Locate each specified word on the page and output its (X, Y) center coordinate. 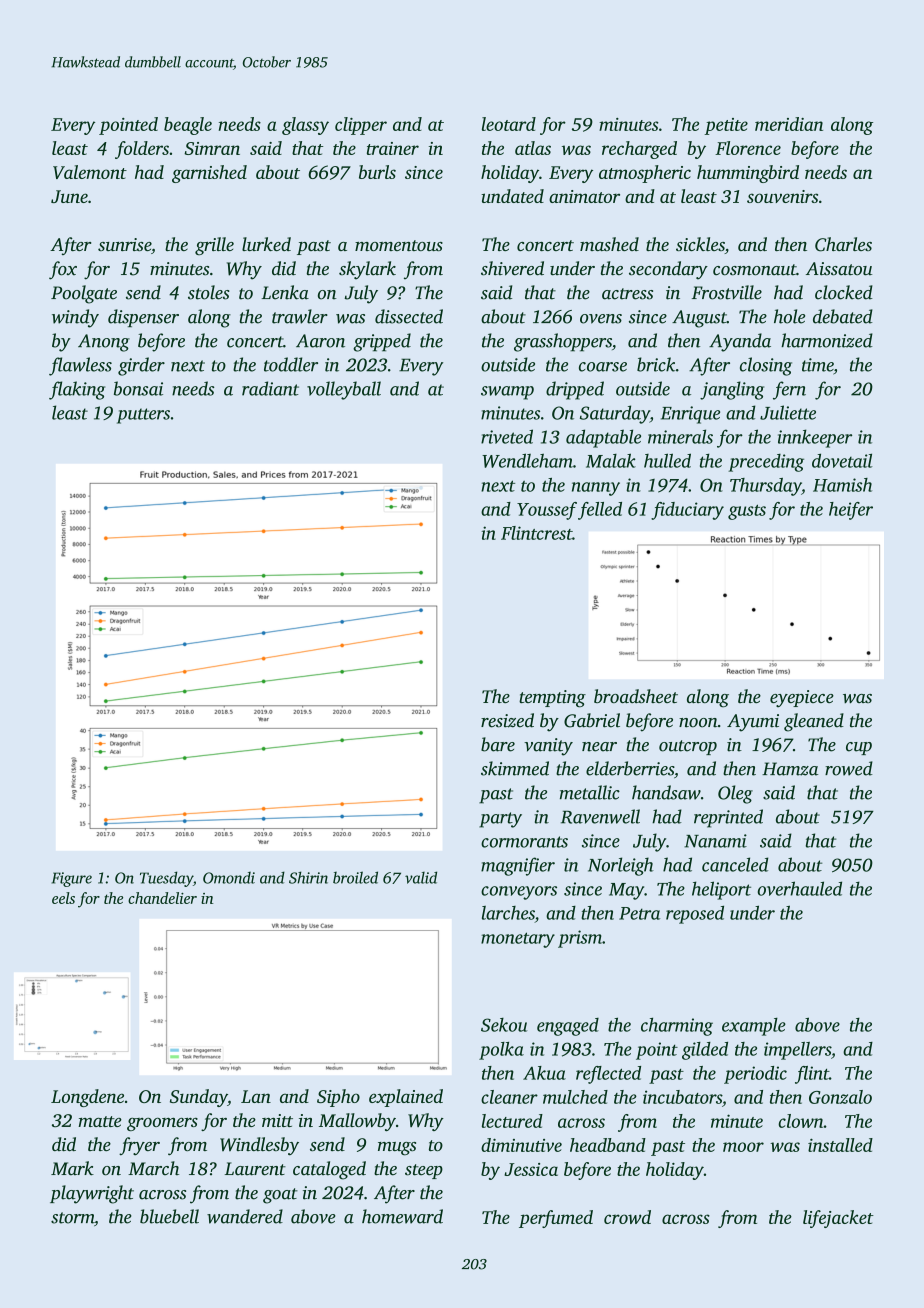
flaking (77, 390)
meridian (789, 124)
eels (63, 898)
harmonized (827, 340)
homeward (402, 1216)
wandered (245, 1216)
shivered (512, 268)
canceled (735, 864)
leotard (509, 124)
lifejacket (838, 1219)
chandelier (162, 898)
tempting (552, 699)
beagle (188, 126)
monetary (518, 940)
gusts (747, 512)
